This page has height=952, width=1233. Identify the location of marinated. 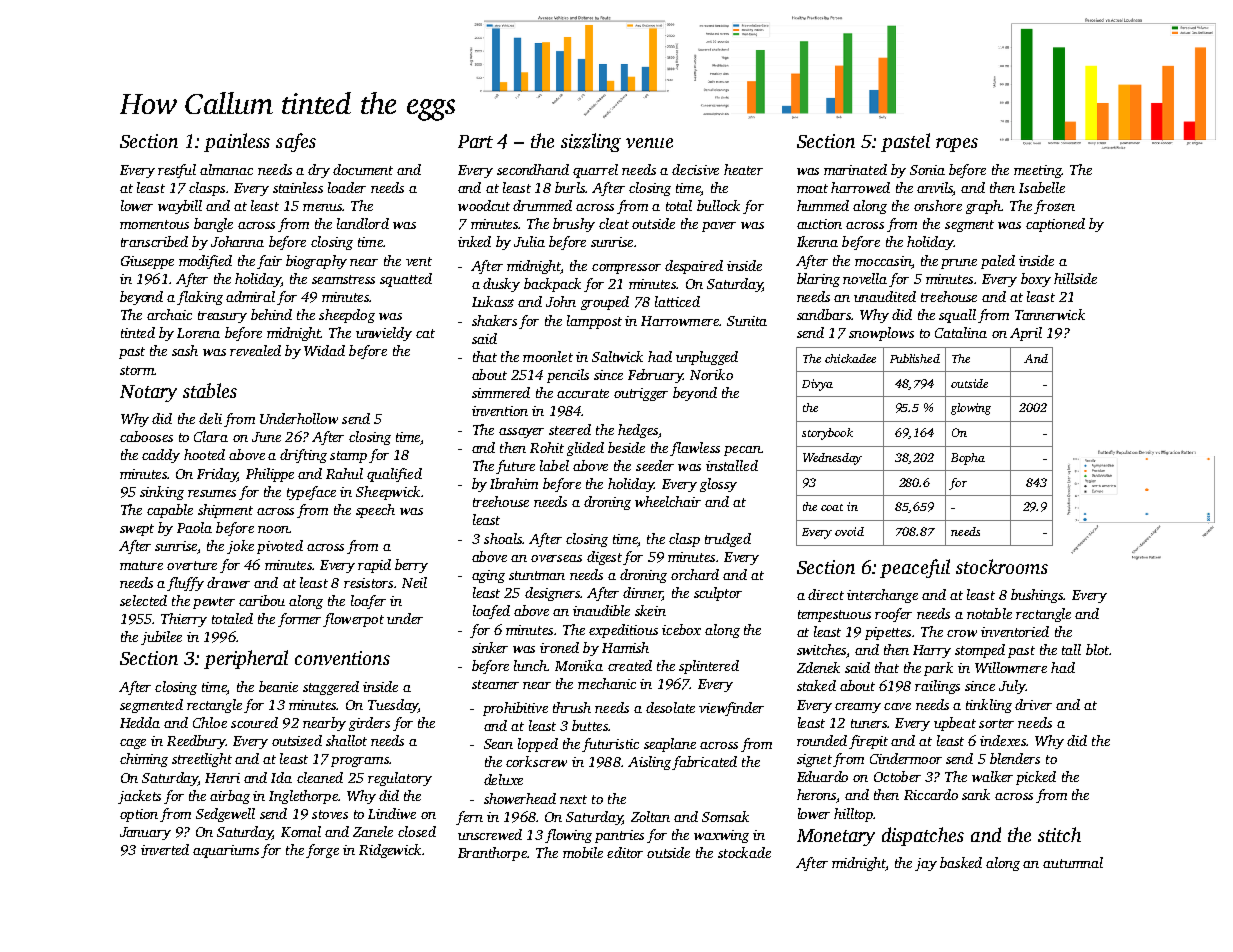
(855, 169).
